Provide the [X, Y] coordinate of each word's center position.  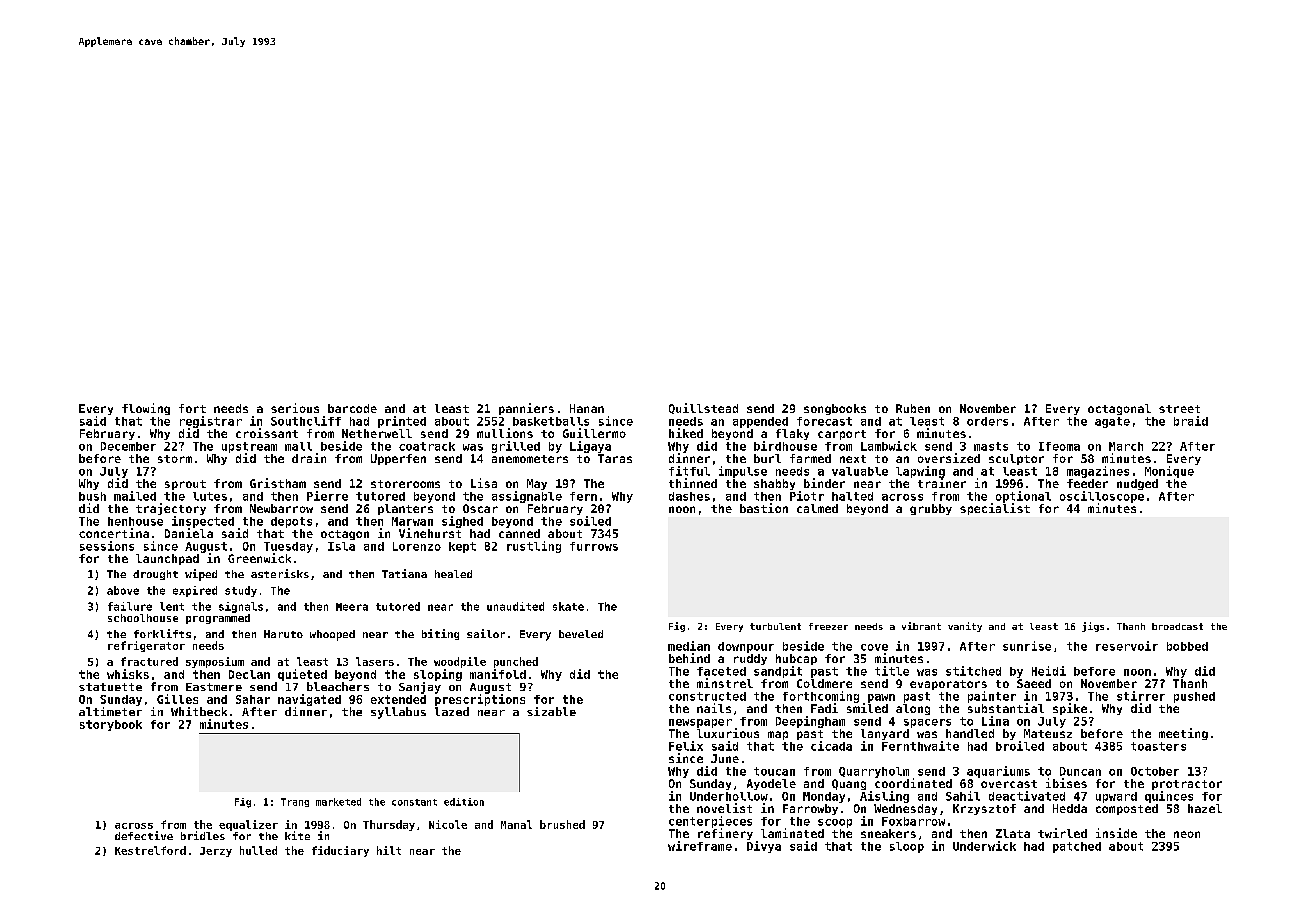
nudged [1137, 484]
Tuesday [288, 547]
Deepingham [810, 722]
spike [1070, 709]
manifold [498, 674]
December [128, 446]
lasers [375, 661]
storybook [111, 725]
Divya [764, 847]
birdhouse [785, 446]
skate [568, 606]
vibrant [921, 626]
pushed [1194, 697]
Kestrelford [150, 850]
